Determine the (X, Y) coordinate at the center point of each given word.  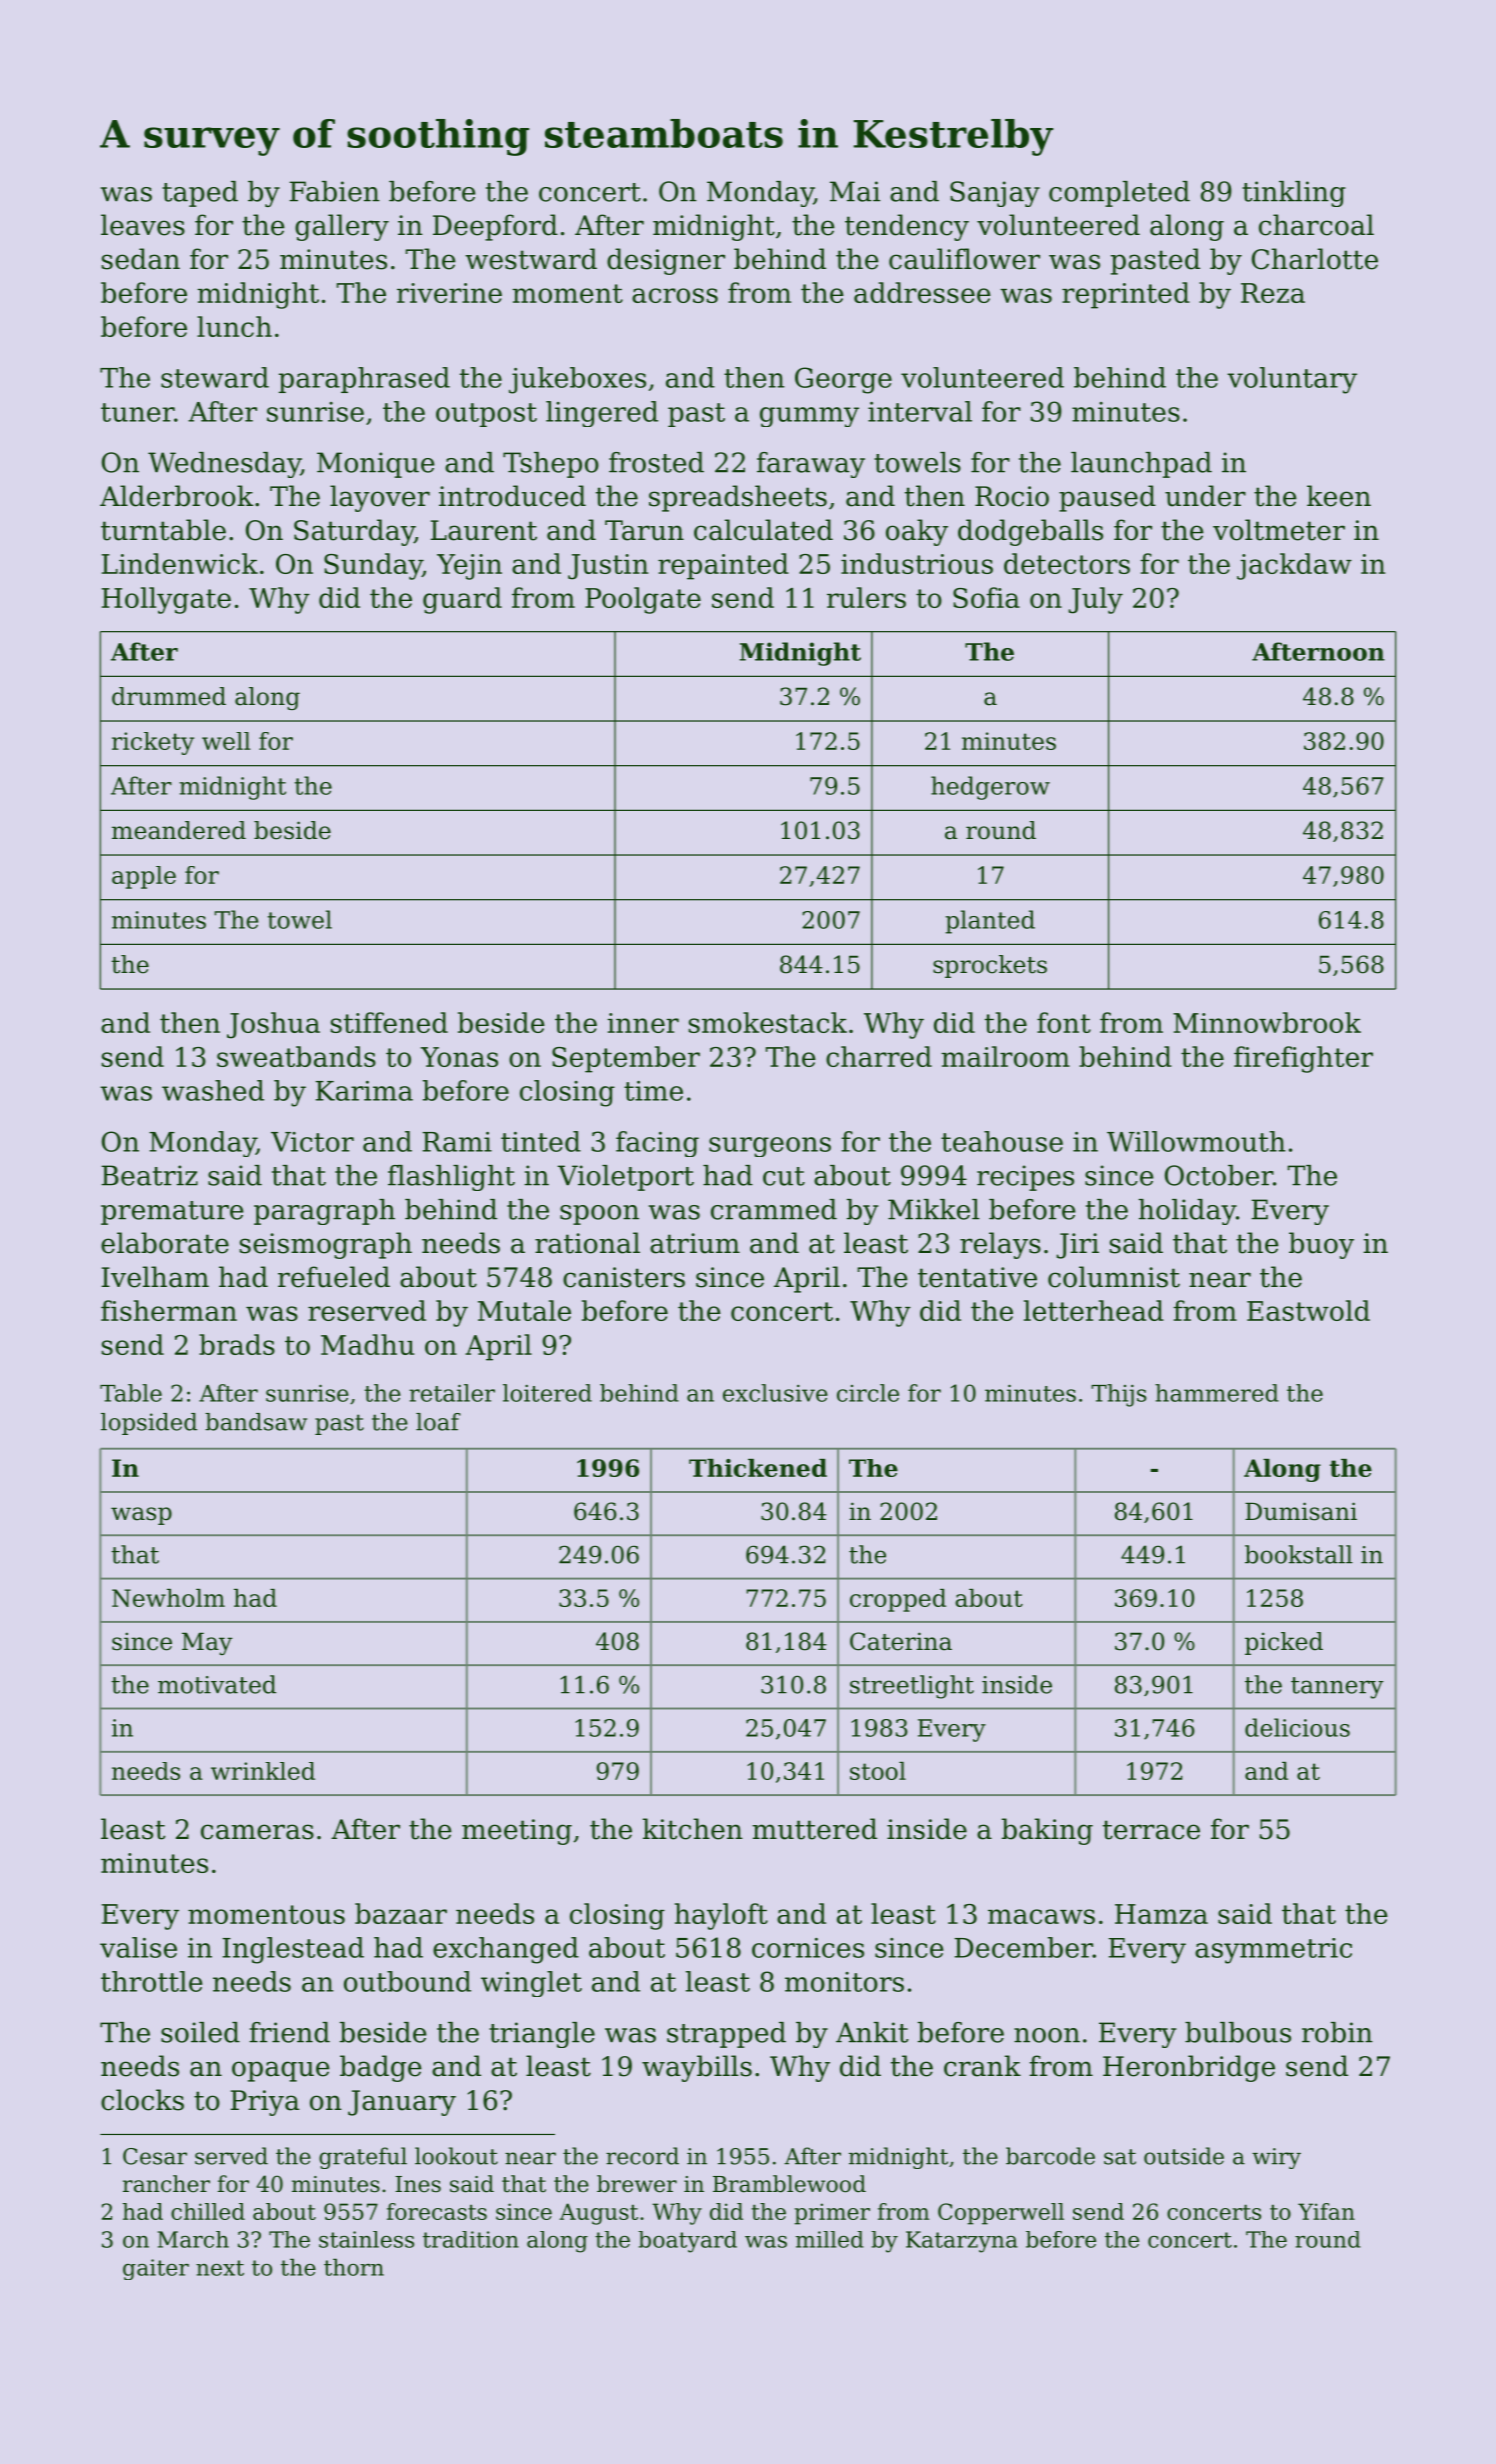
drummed (169, 696)
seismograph (326, 1245)
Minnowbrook (1267, 1022)
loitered (547, 1393)
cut (784, 1176)
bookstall (1299, 1554)
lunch (234, 326)
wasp (141, 1516)
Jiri (1077, 1246)
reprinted (1126, 295)
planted (990, 922)
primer (832, 2214)
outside (1184, 2156)
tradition (471, 2239)
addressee (922, 292)
